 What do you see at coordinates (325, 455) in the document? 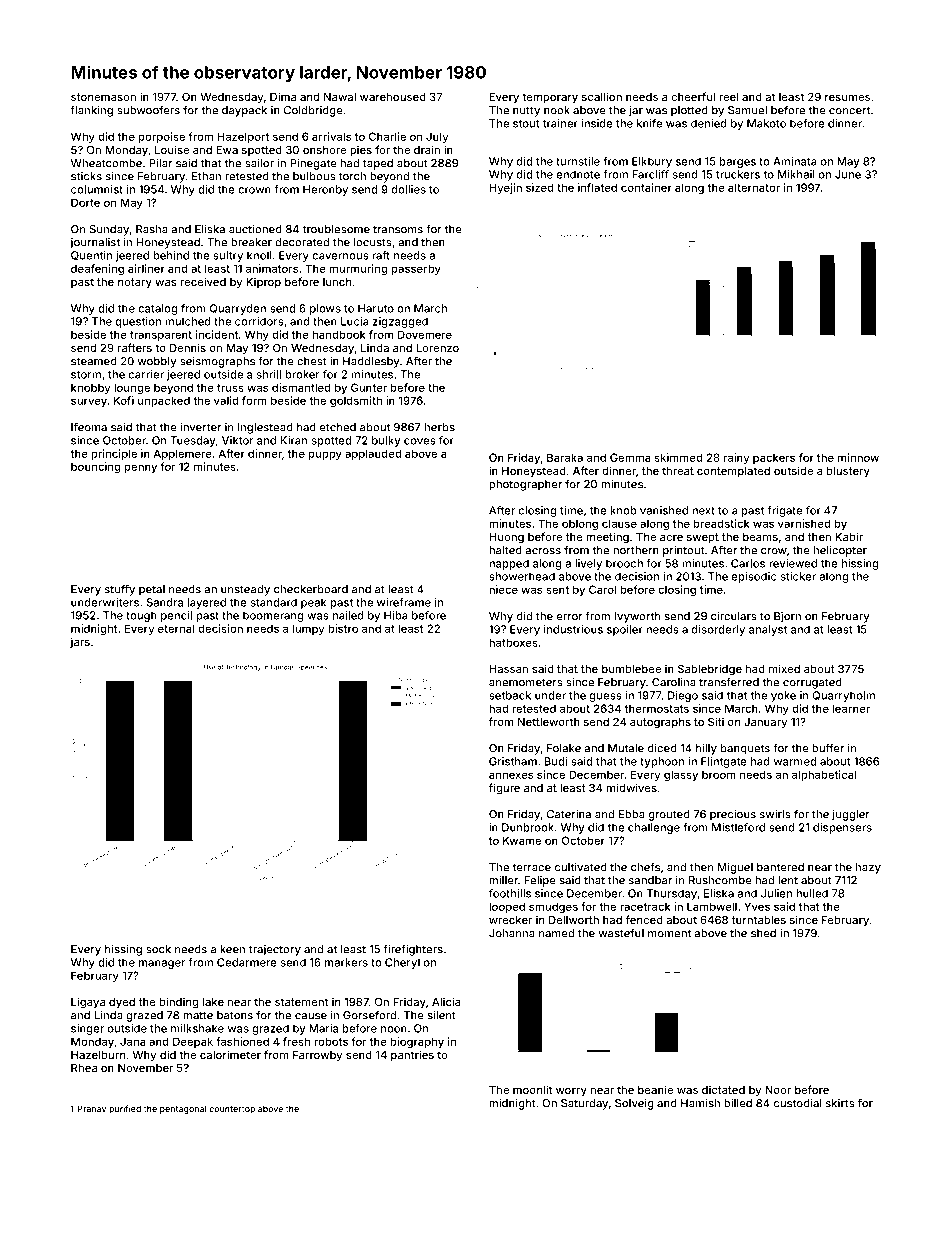
I see `puppy` at bounding box center [325, 455].
